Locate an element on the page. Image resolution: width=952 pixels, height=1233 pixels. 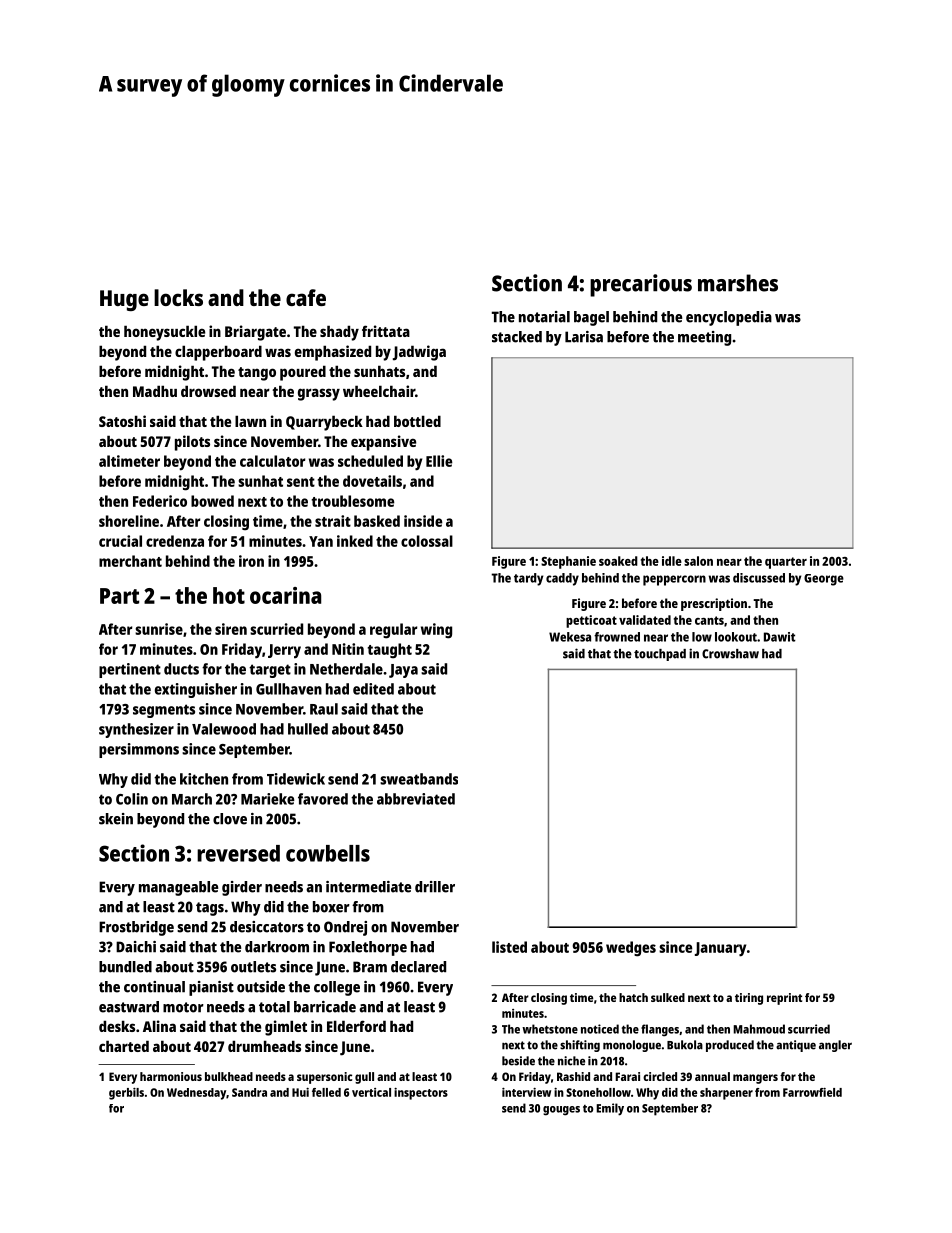
January is located at coordinates (720, 949).
